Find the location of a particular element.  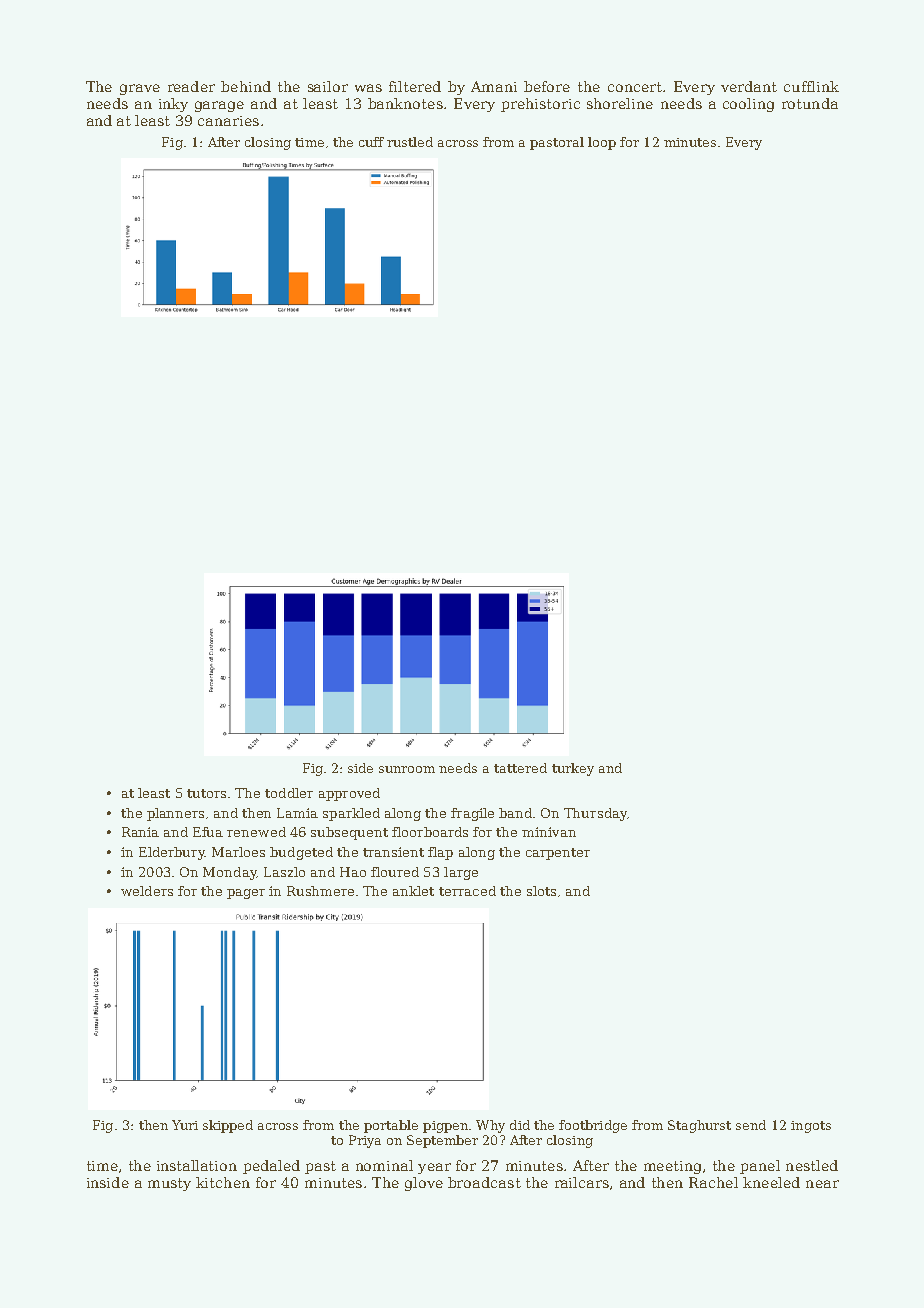

sunroom is located at coordinates (407, 769).
